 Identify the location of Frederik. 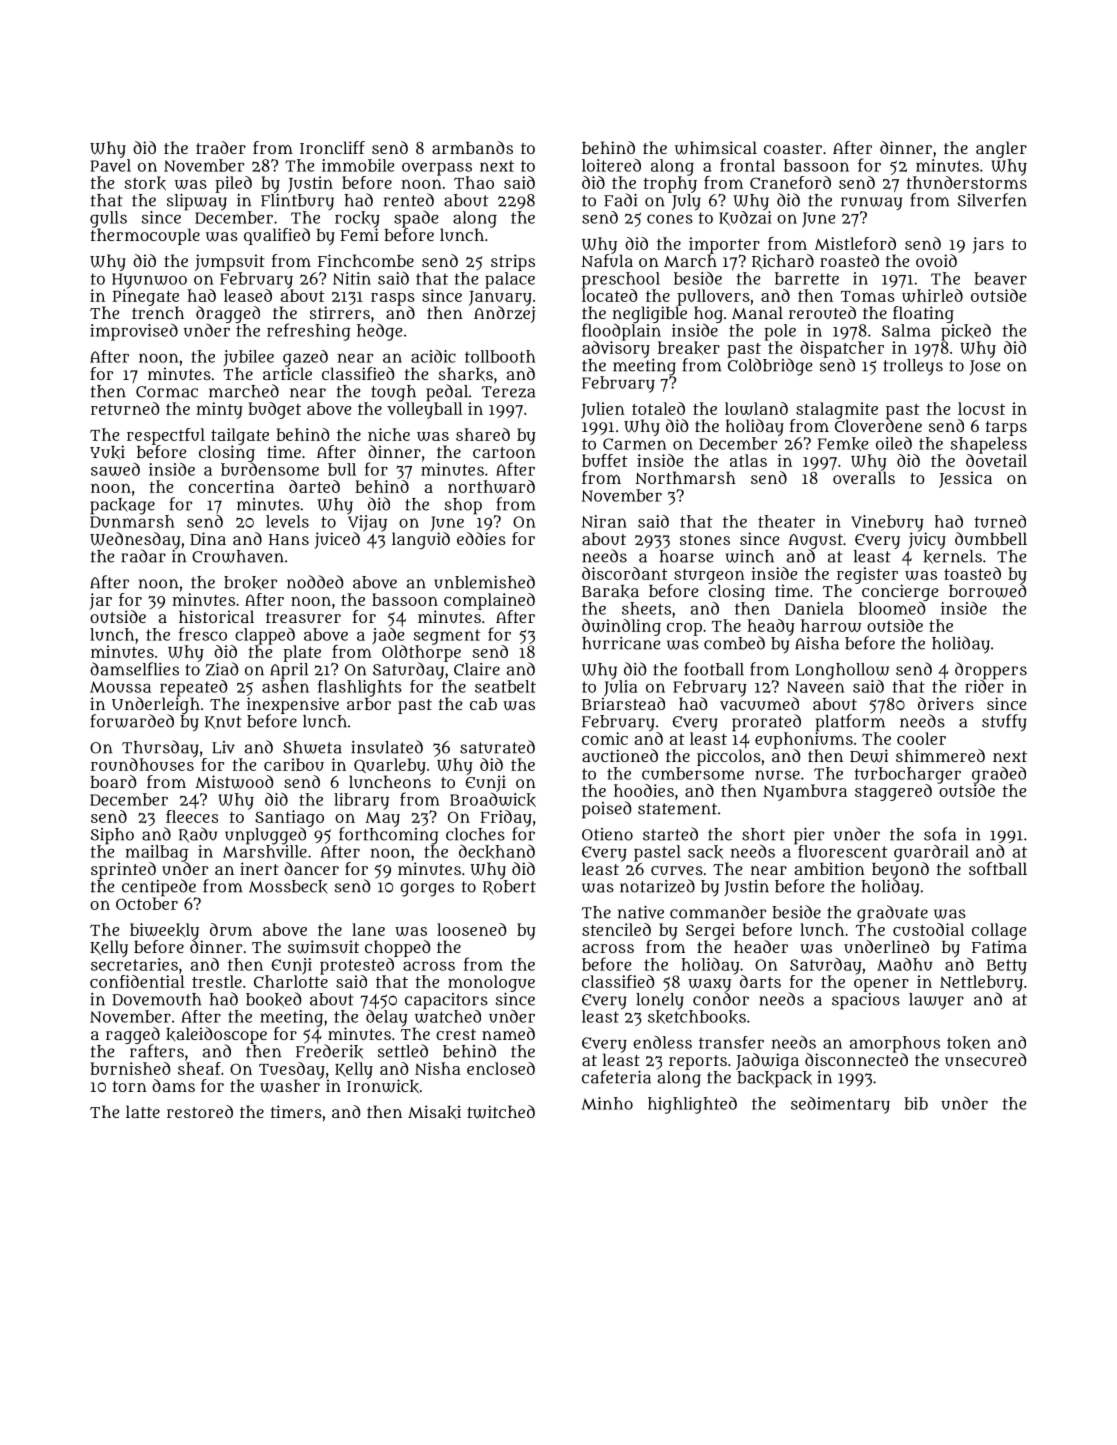
(329, 1051).
